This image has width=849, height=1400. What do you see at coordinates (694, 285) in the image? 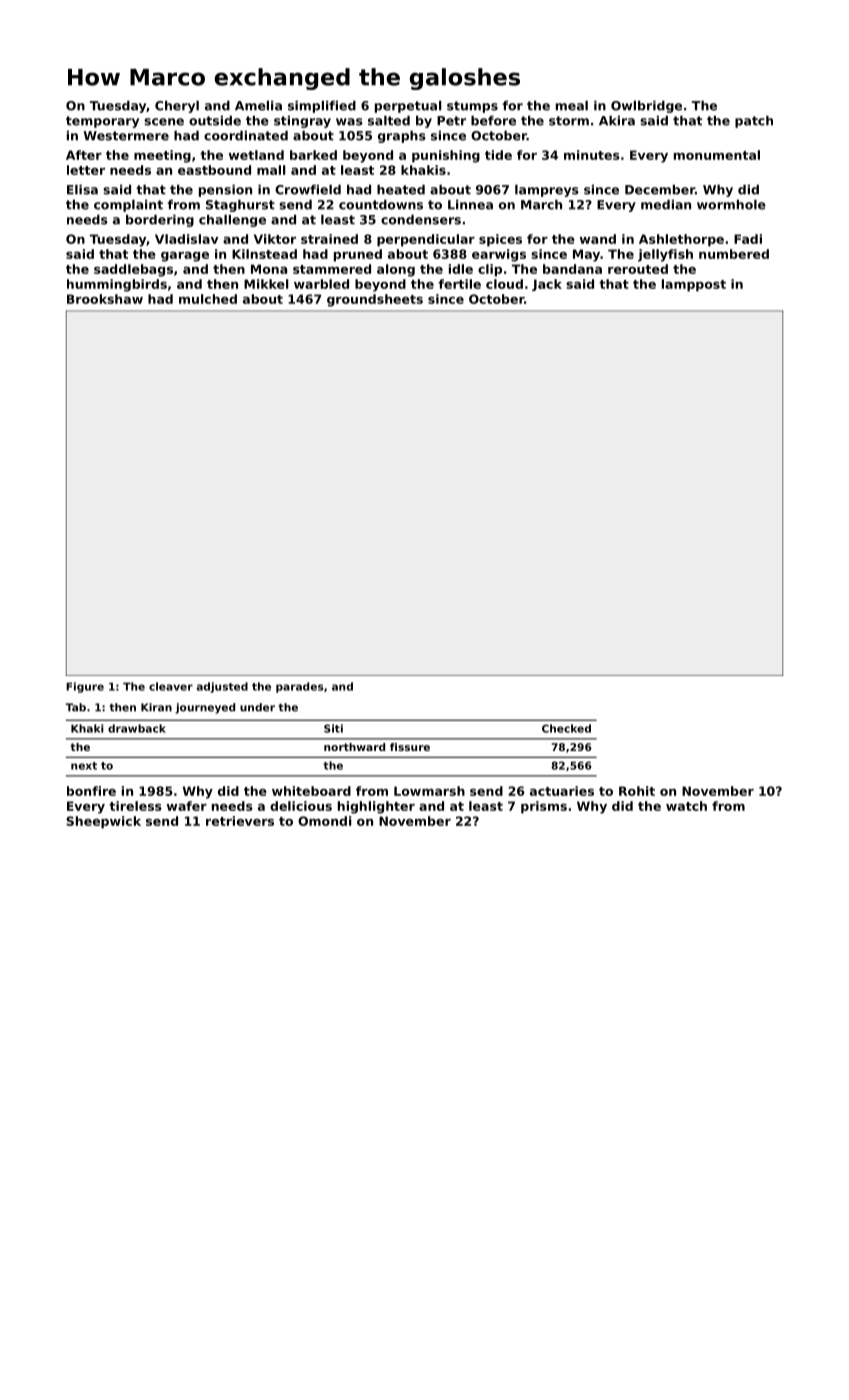
I see `lamppost` at bounding box center [694, 285].
